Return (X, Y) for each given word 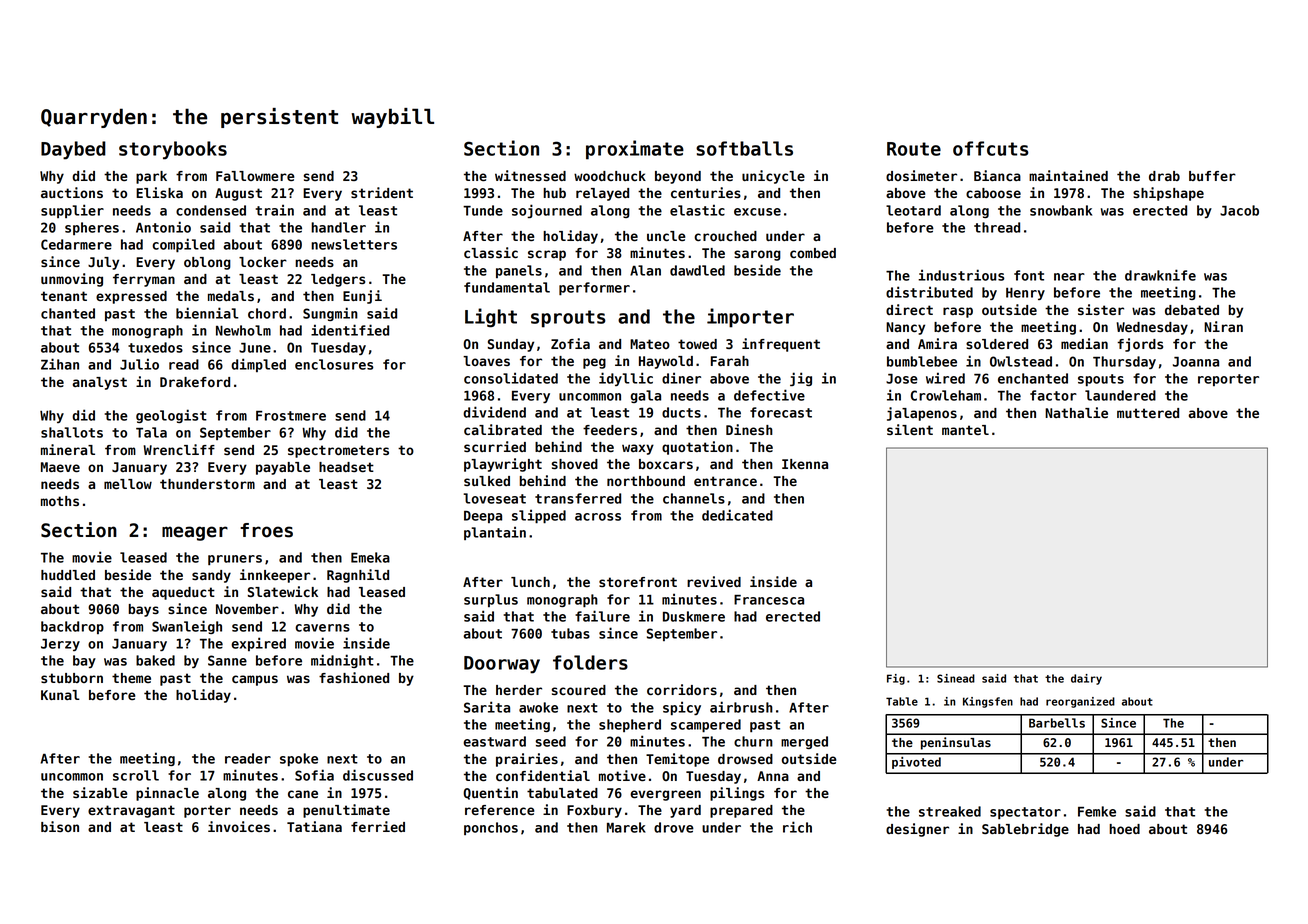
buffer (1212, 176)
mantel (965, 430)
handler (338, 227)
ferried (378, 826)
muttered (1148, 413)
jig (801, 379)
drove (674, 827)
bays (144, 610)
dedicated (737, 515)
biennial (207, 313)
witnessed (530, 175)
